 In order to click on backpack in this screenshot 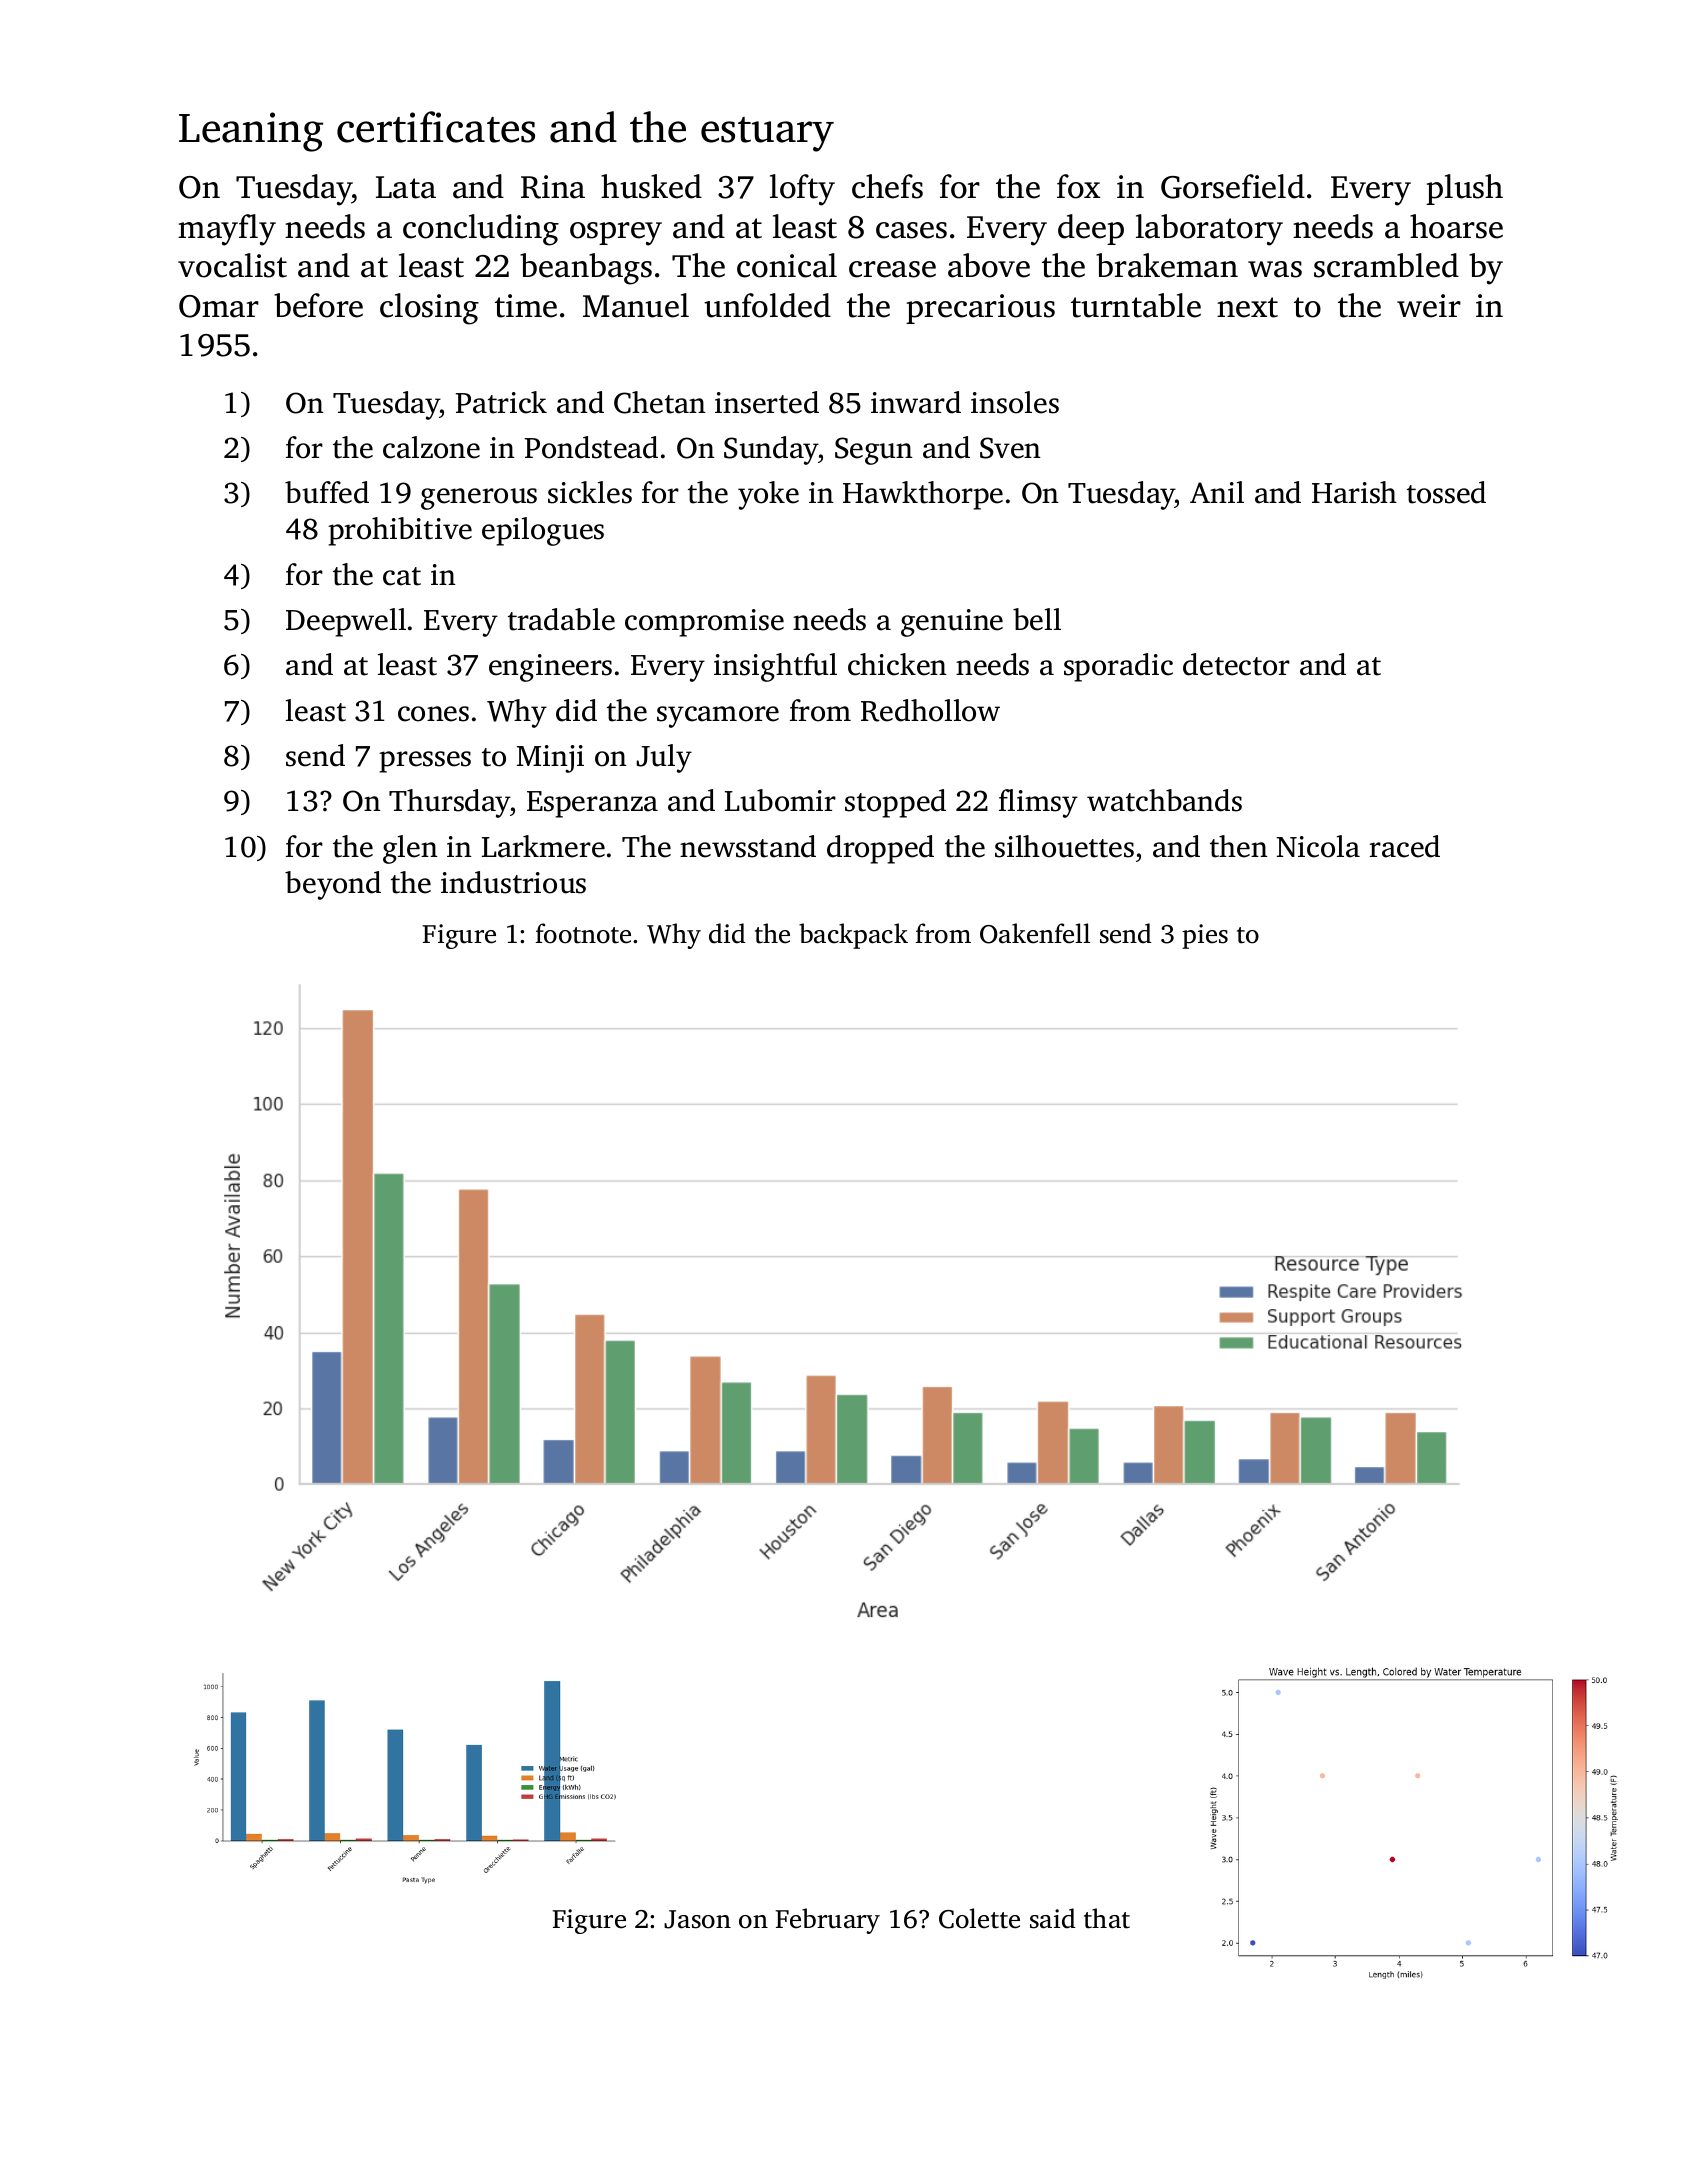, I will do `click(853, 936)`.
